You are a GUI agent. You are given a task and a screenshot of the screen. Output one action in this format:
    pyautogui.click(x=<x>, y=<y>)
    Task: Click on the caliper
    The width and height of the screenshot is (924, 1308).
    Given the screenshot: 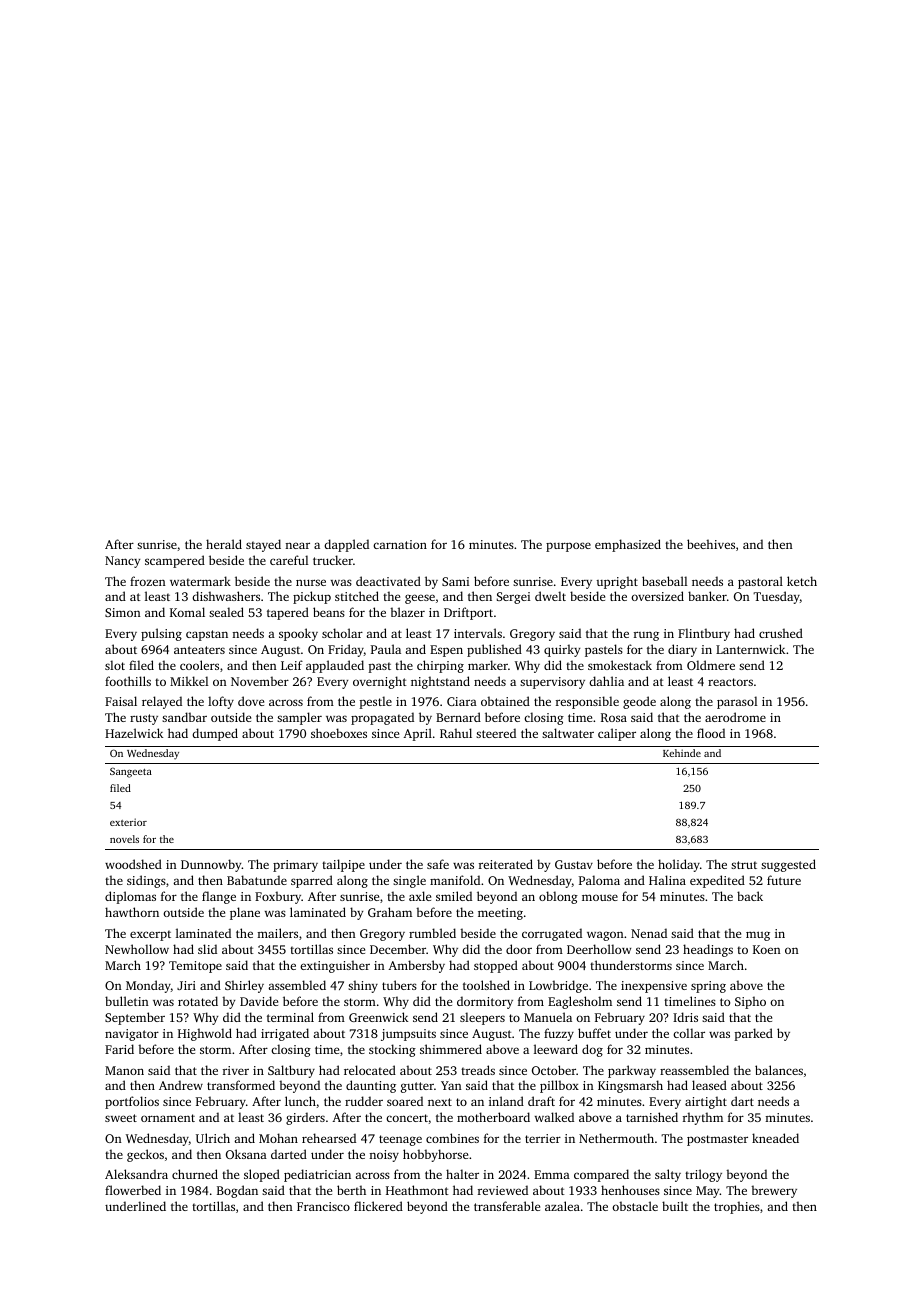 What is the action you would take?
    pyautogui.click(x=617, y=734)
